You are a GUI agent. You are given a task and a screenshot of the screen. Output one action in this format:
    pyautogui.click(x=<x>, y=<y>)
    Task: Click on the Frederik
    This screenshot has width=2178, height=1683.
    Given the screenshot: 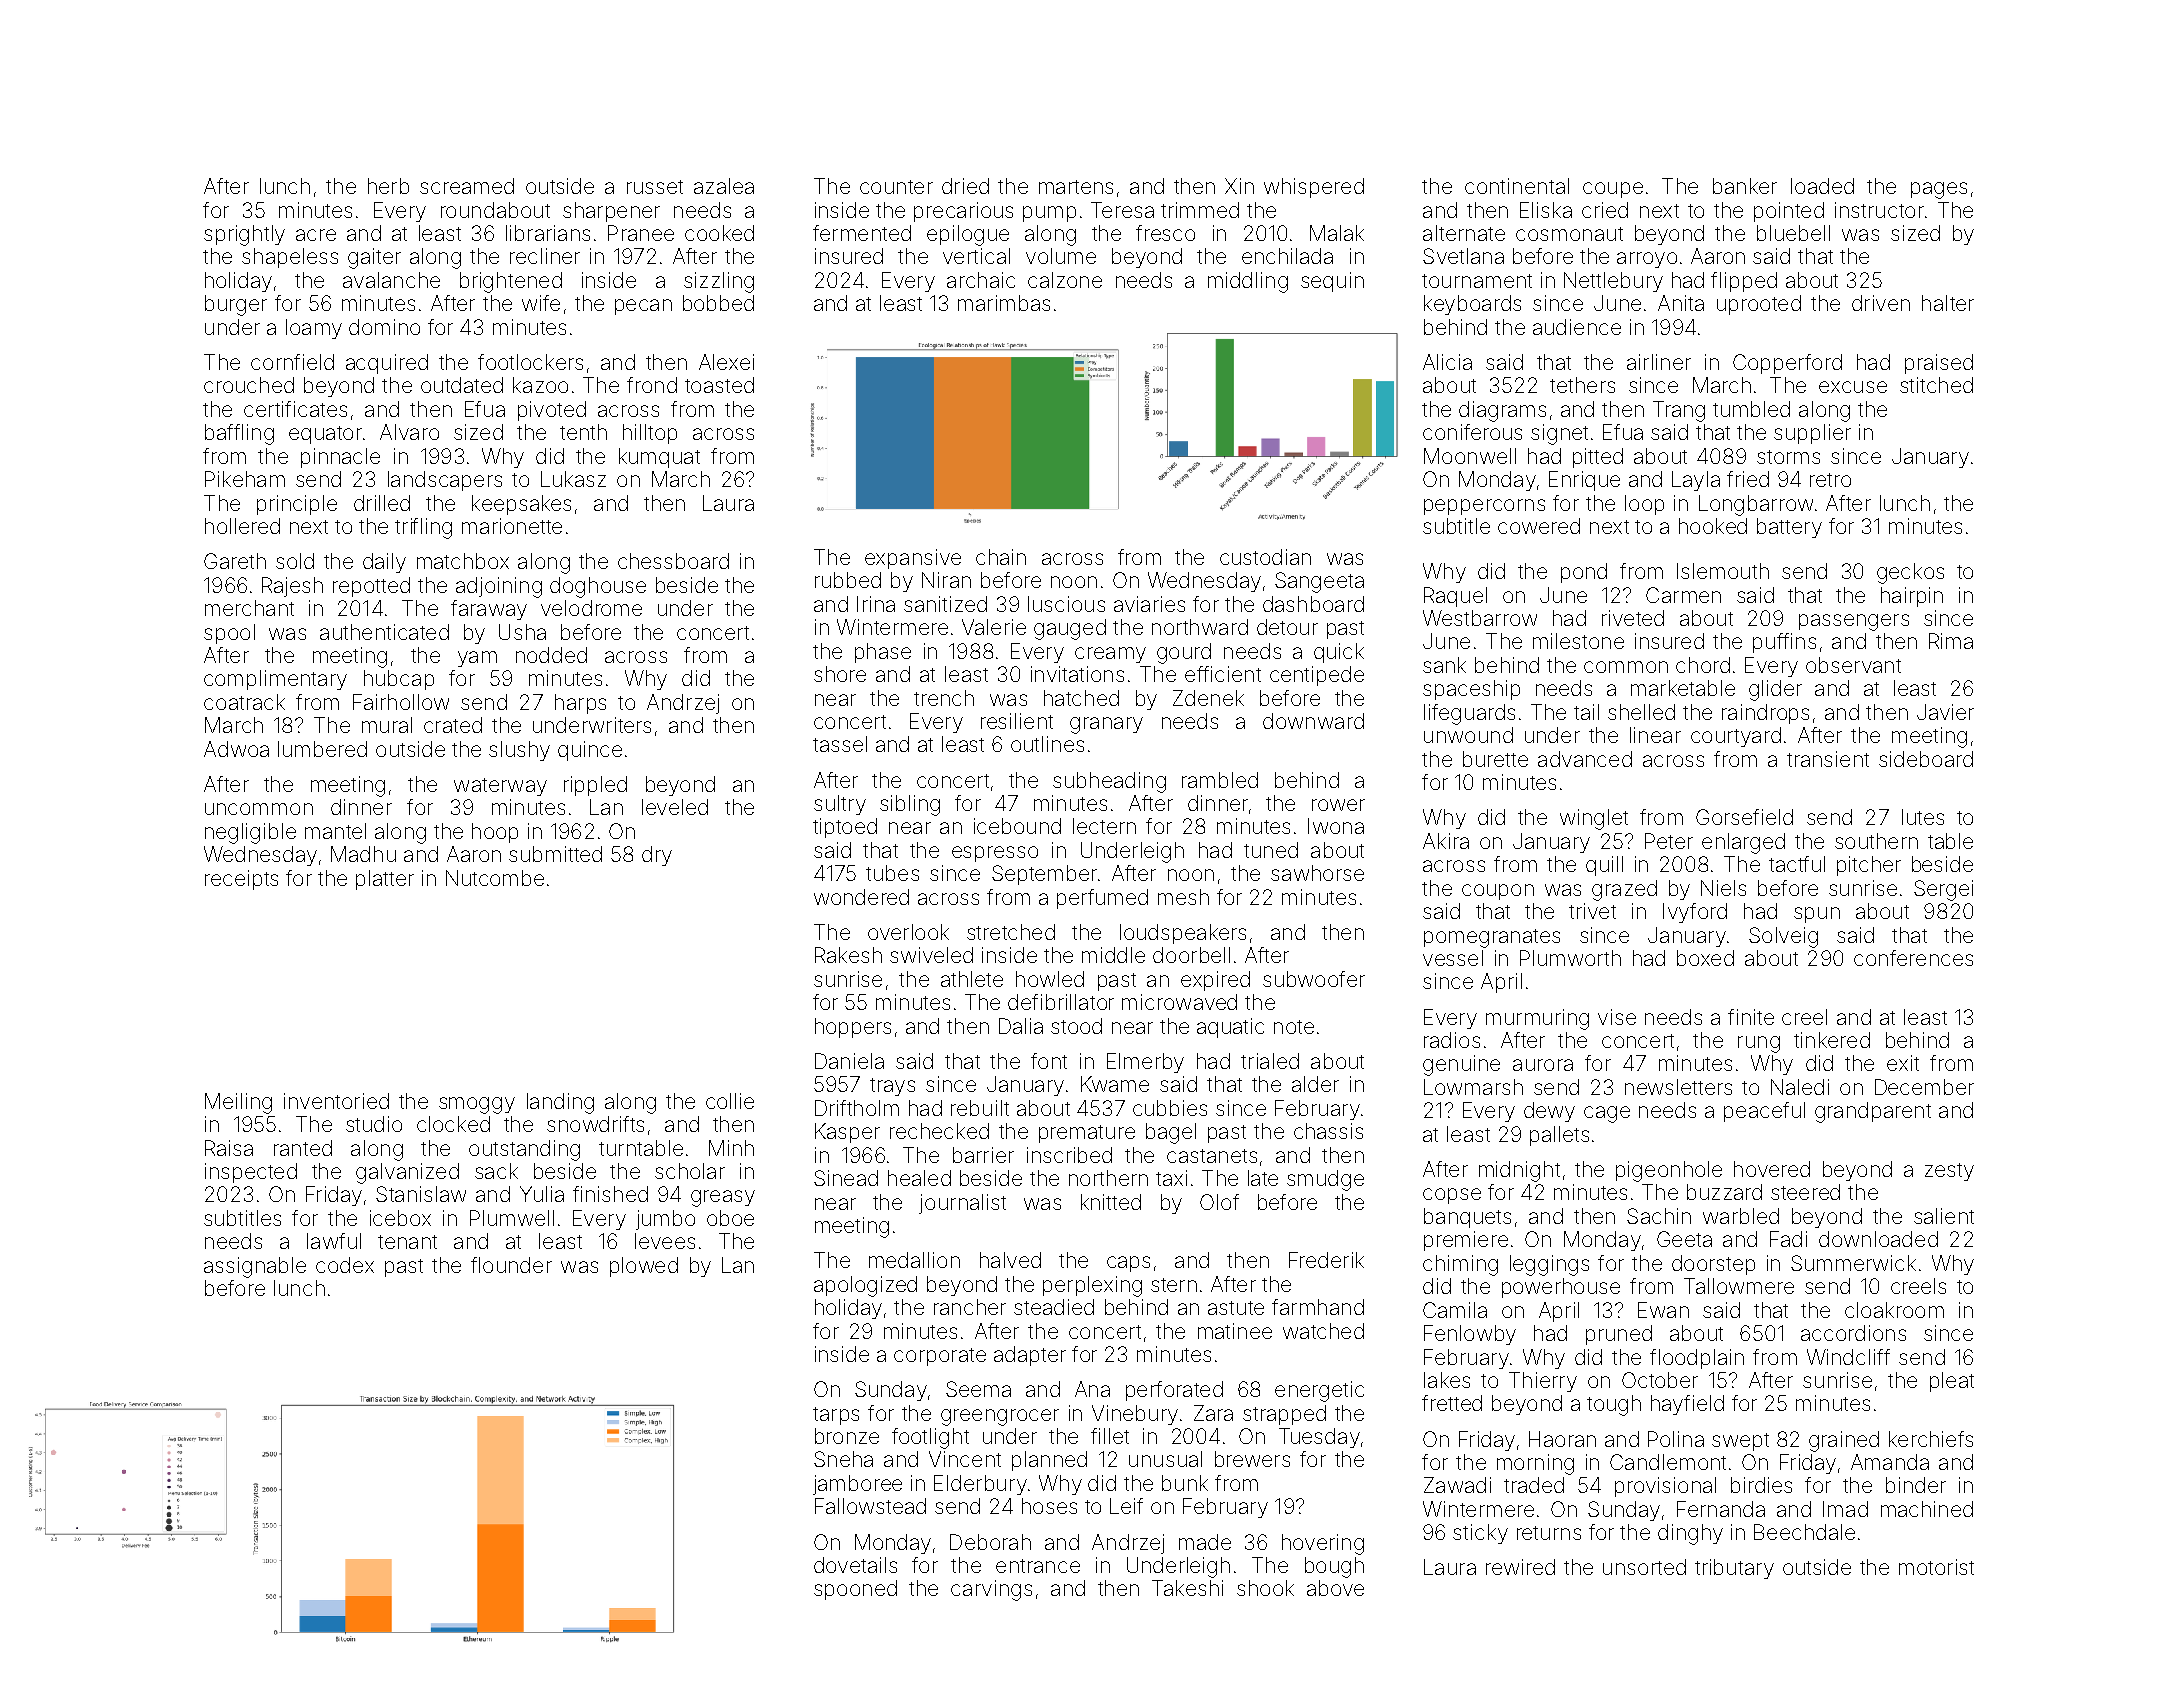 What is the action you would take?
    pyautogui.click(x=1326, y=1260)
